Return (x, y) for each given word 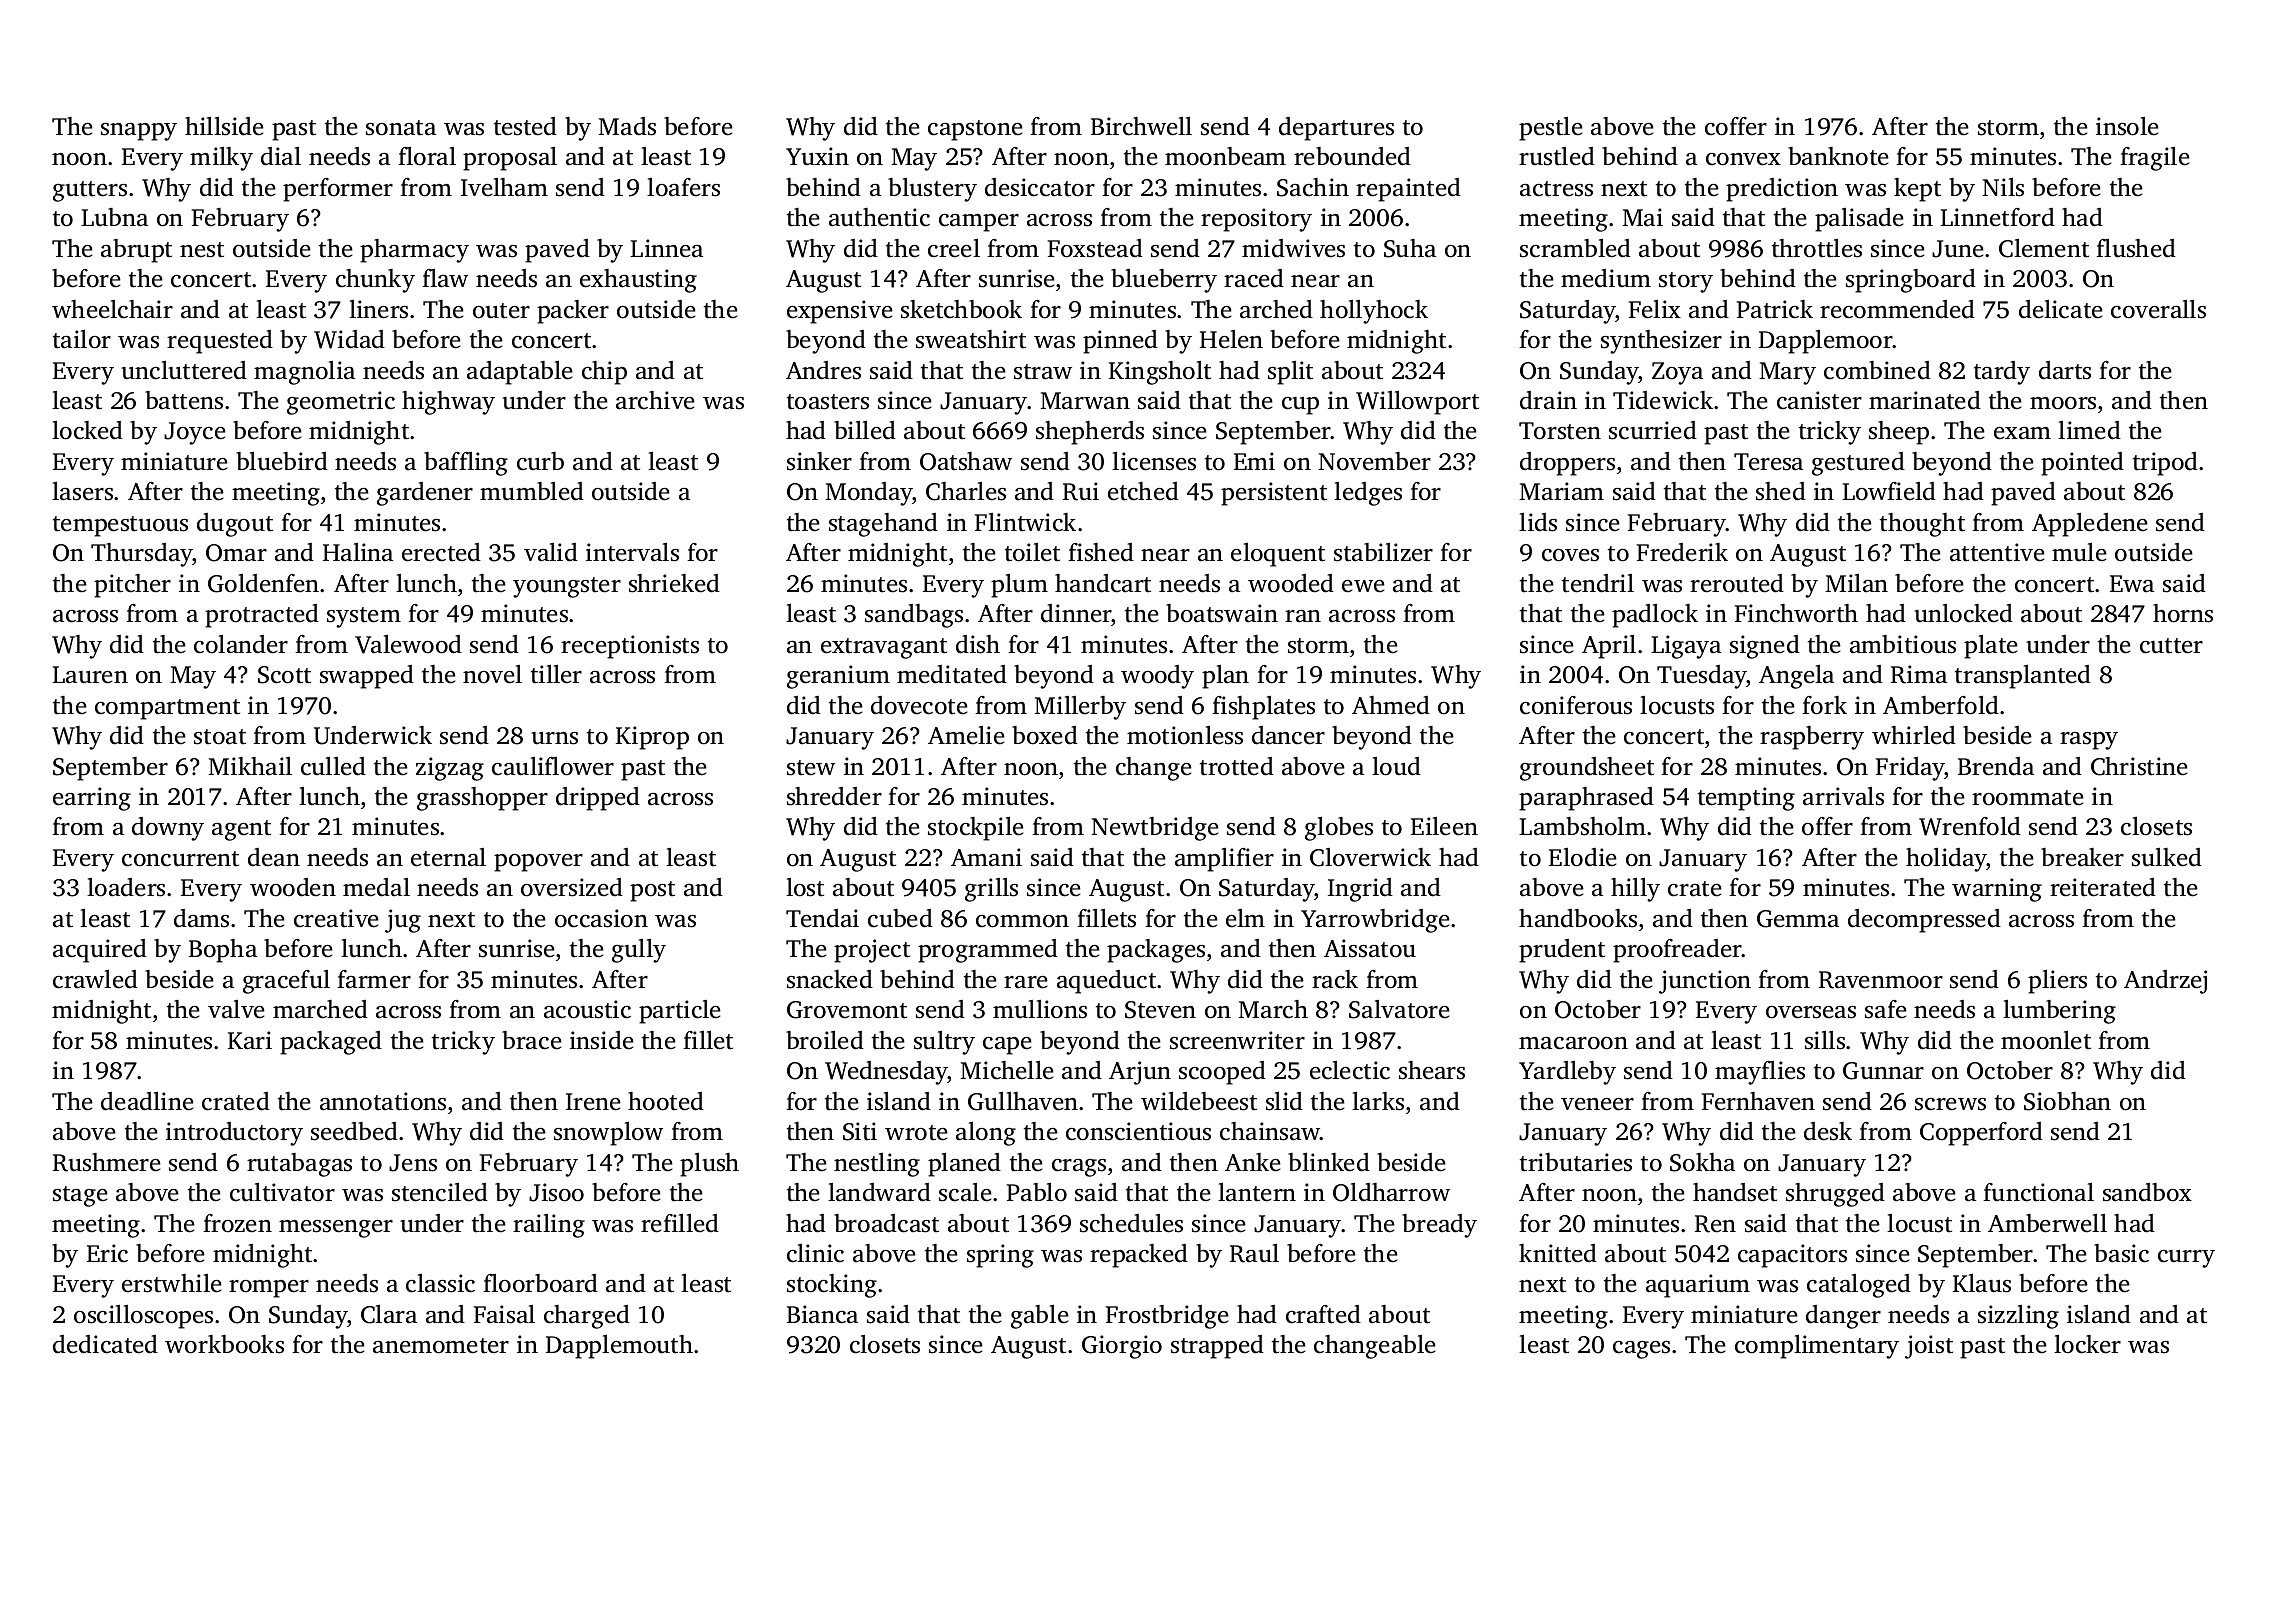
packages (1156, 951)
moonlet (2046, 1040)
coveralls (2158, 309)
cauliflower (553, 766)
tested (525, 126)
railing (549, 1226)
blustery (932, 190)
